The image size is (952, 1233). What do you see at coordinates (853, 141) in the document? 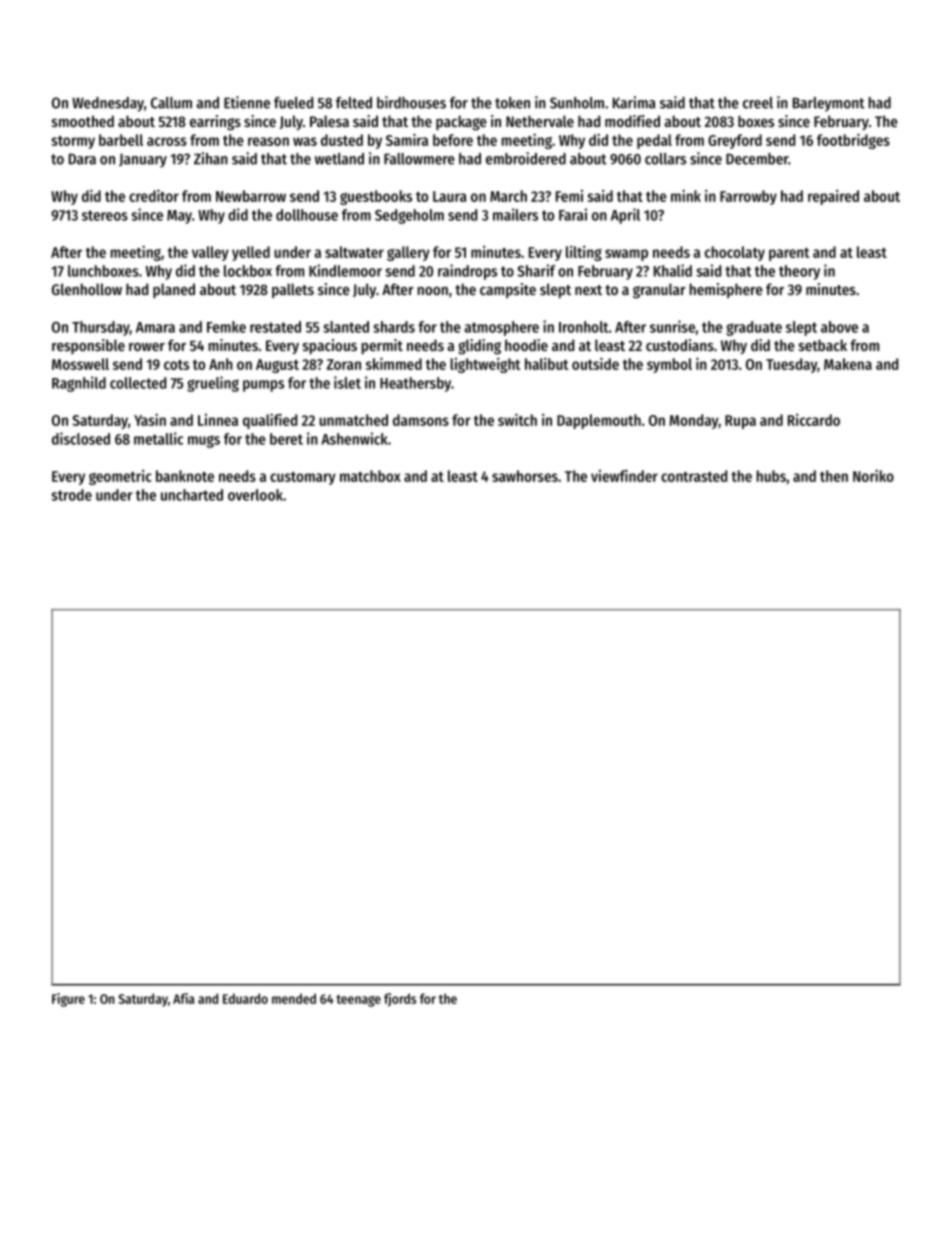
I see `footbridges` at bounding box center [853, 141].
